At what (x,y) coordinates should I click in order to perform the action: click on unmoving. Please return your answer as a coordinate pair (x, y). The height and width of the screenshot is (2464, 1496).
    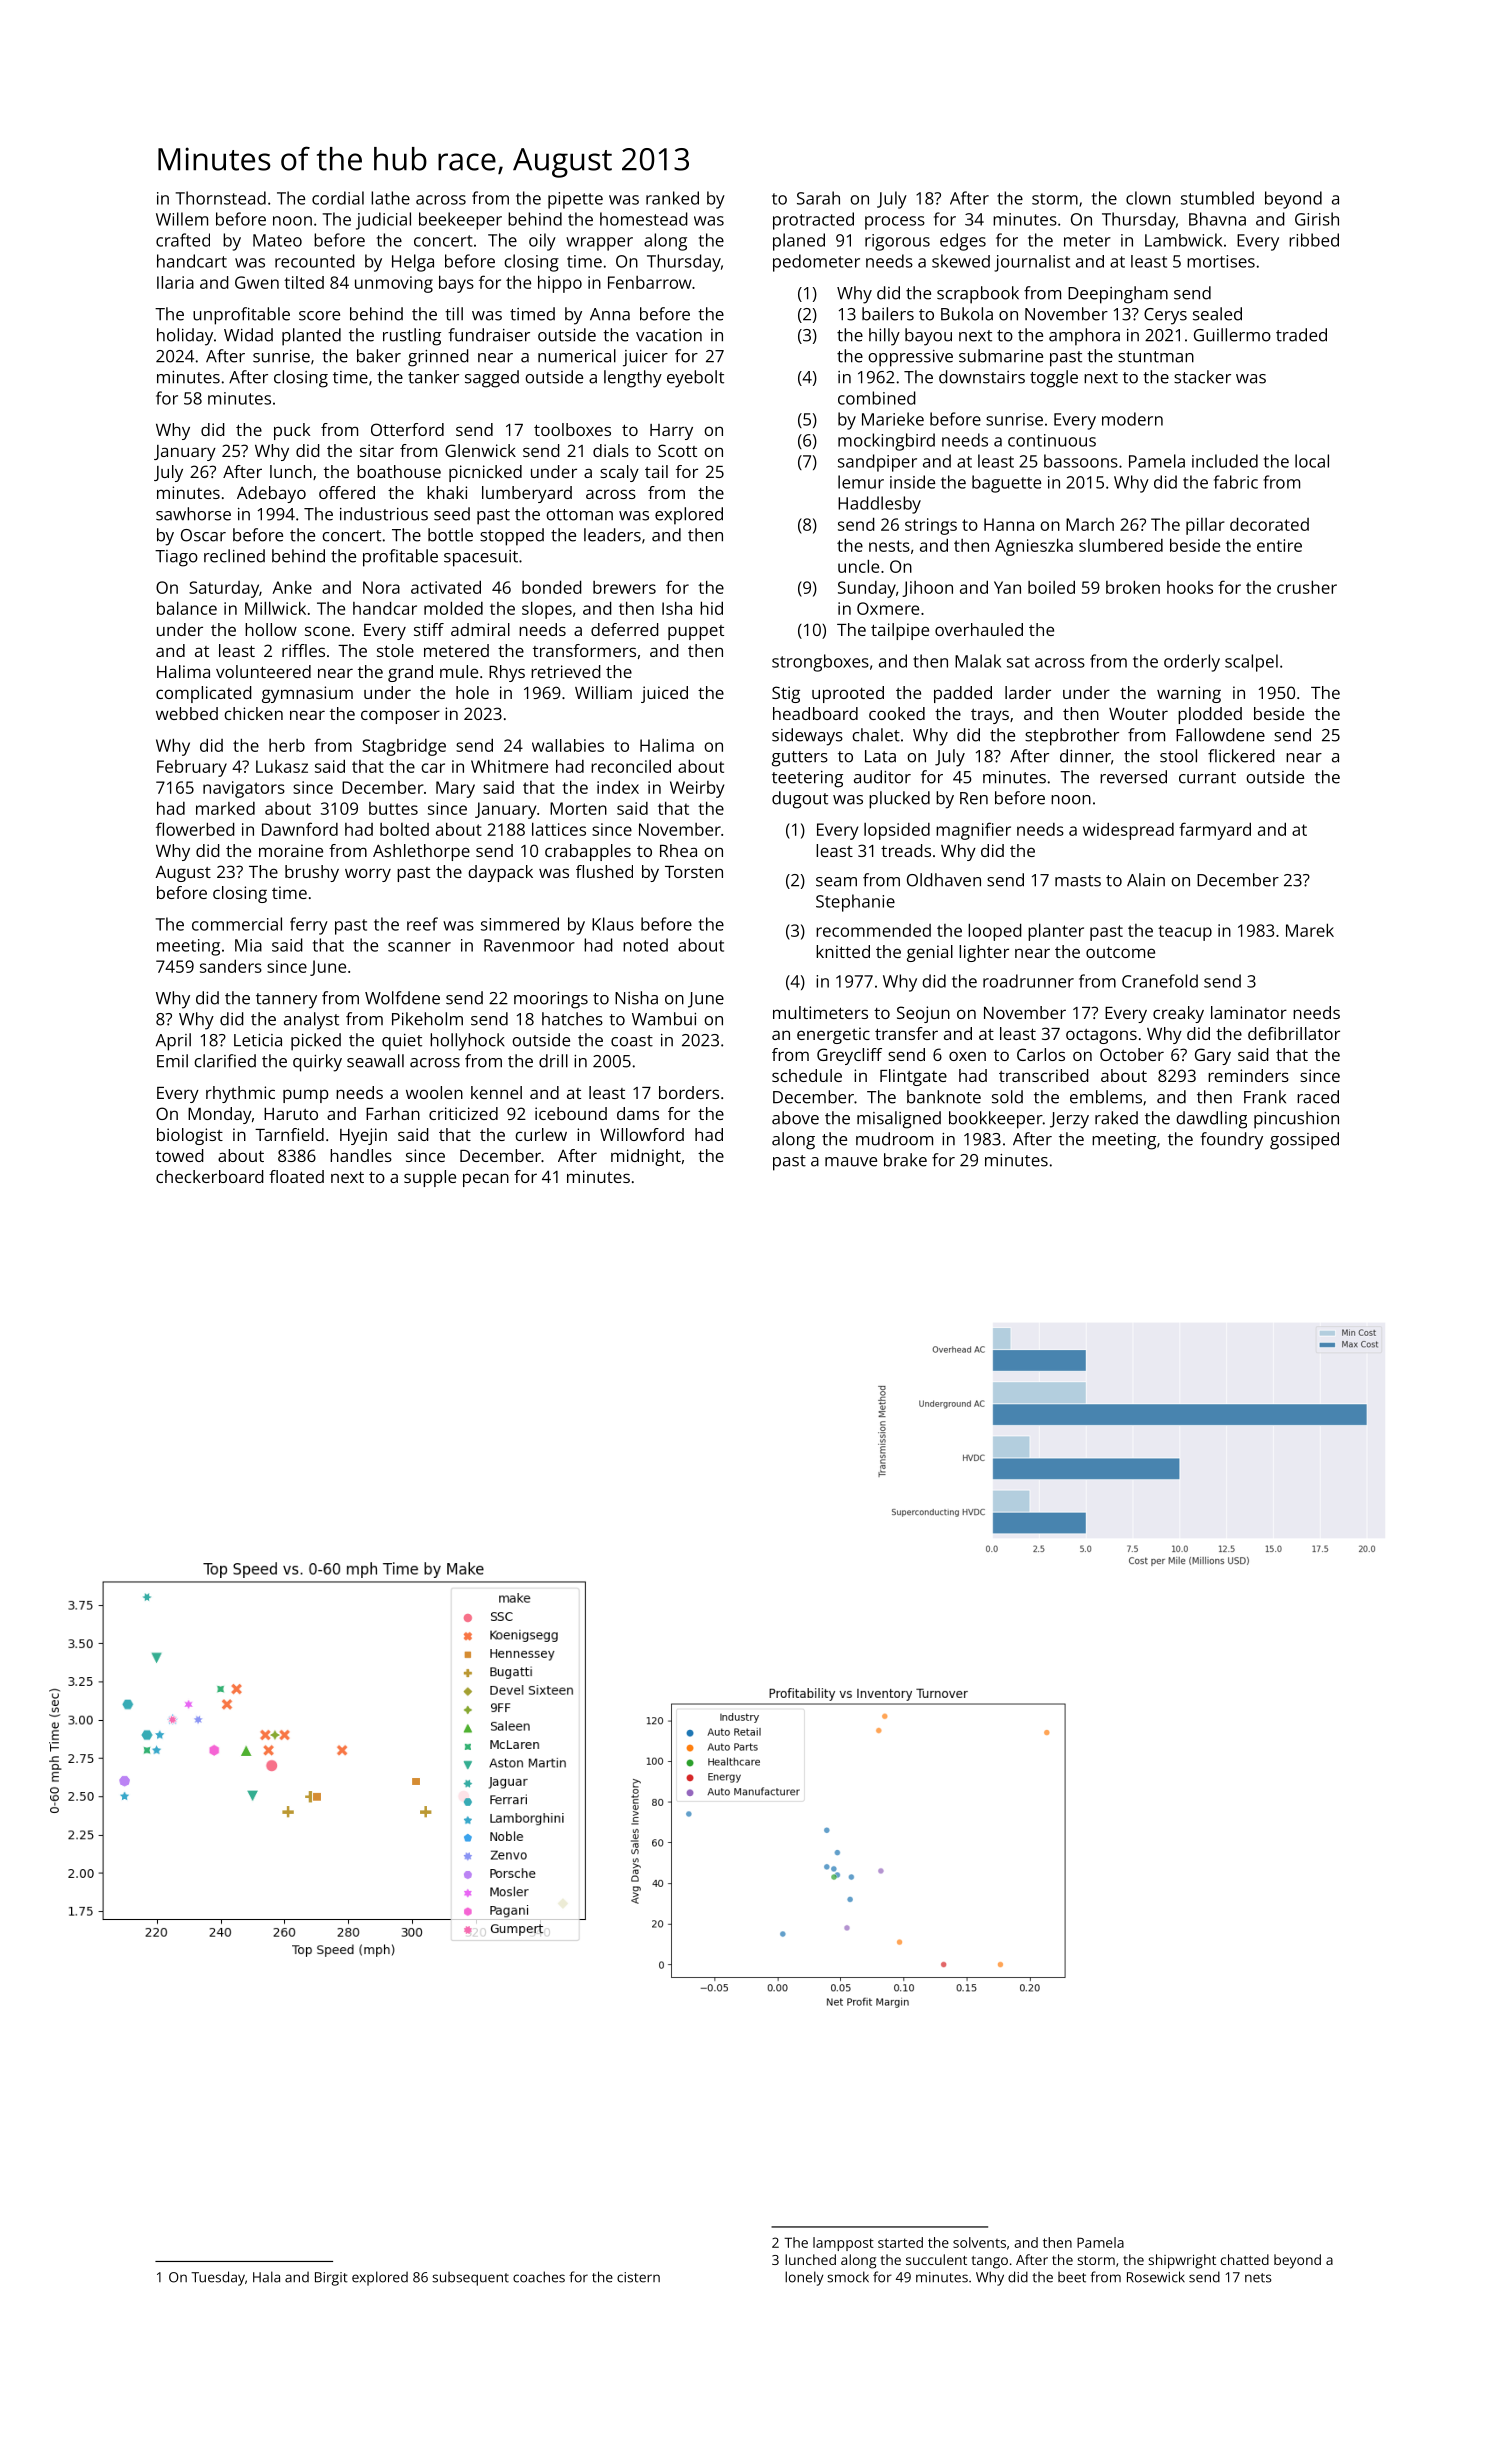
    Looking at the image, I should click on (394, 284).
